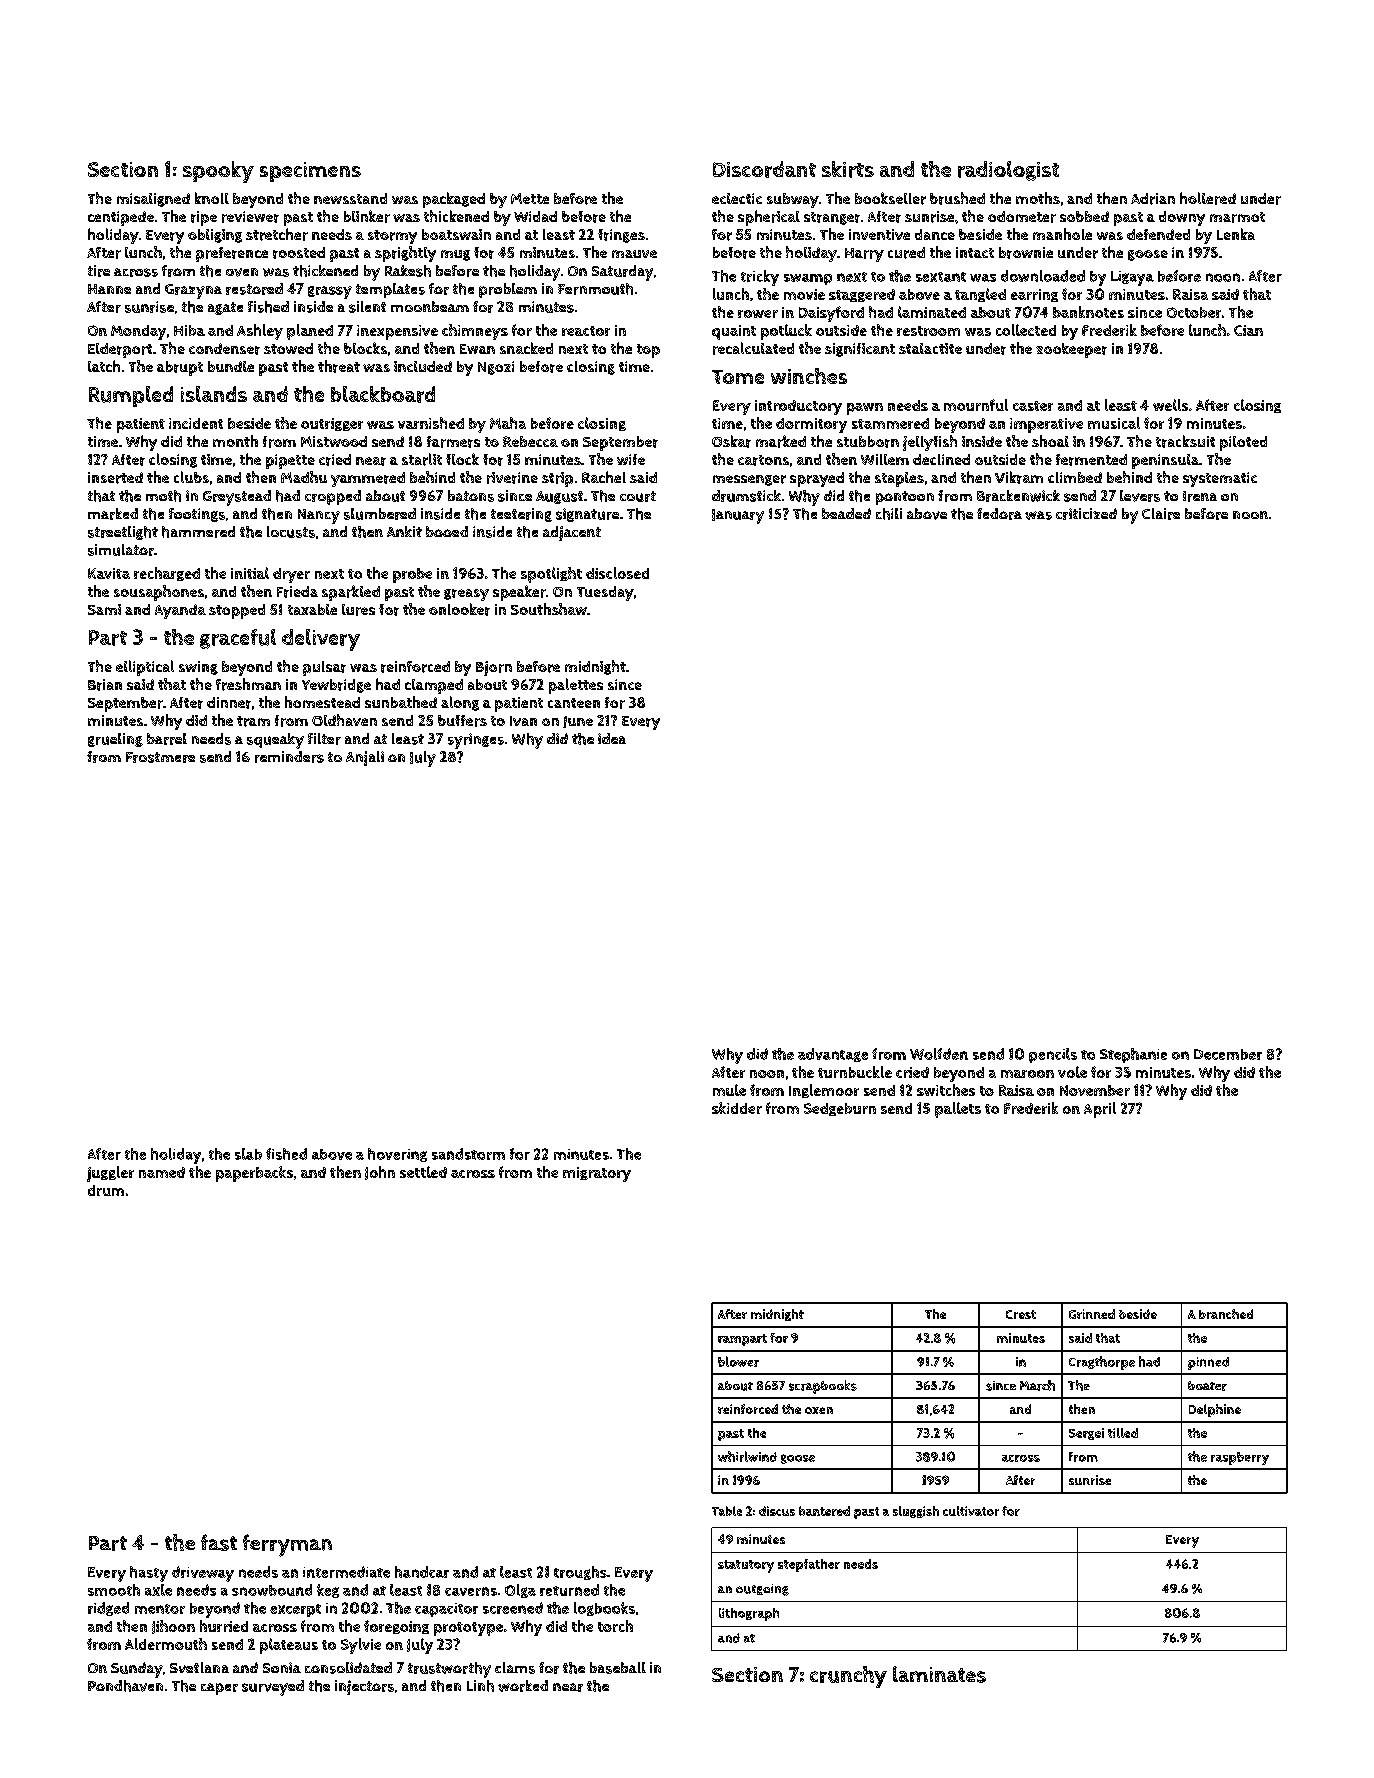 The width and height of the page is (1374, 1778). What do you see at coordinates (1240, 1458) in the page?
I see `raspberry` at bounding box center [1240, 1458].
